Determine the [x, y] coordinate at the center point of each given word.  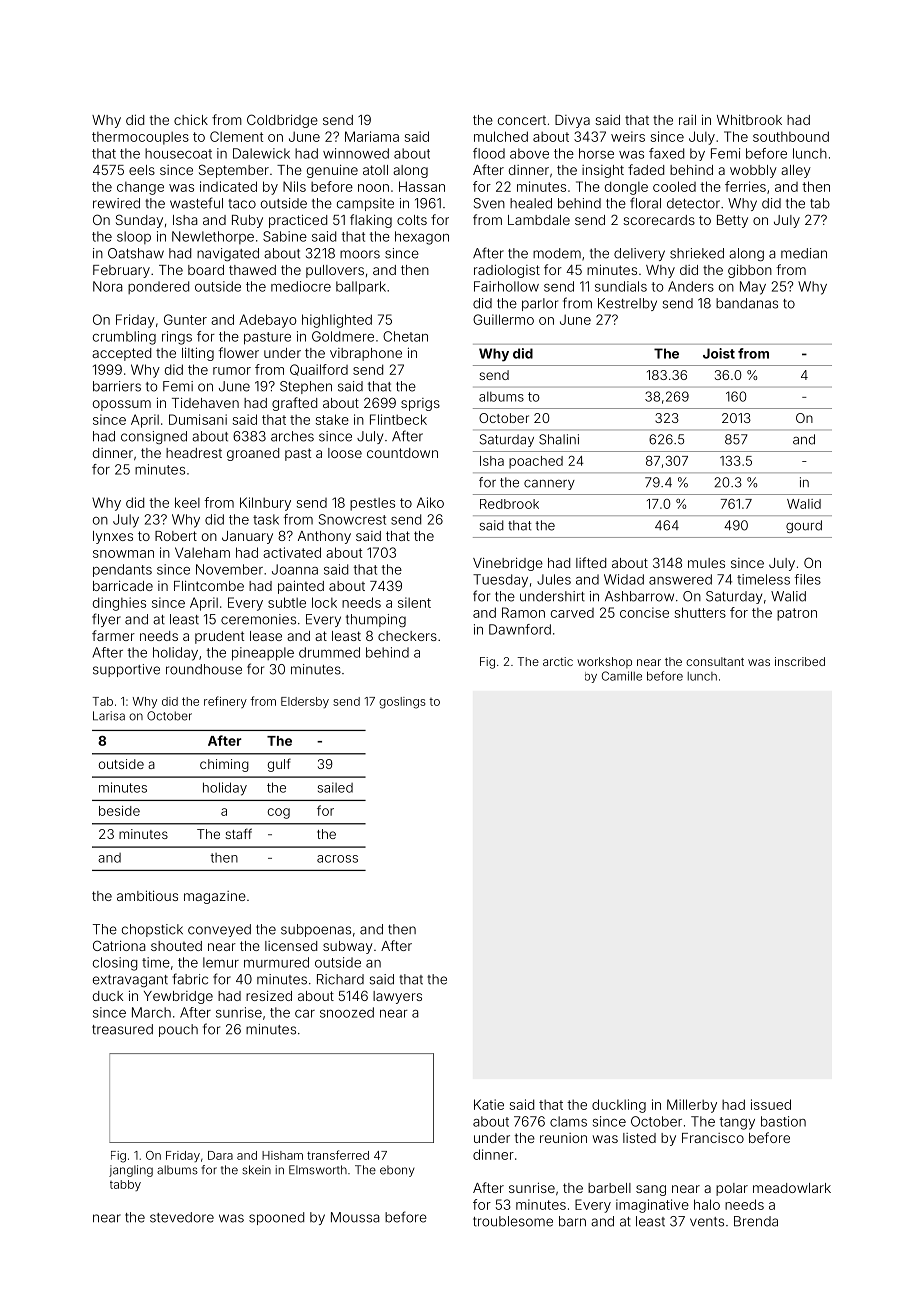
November [229, 569]
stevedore [182, 1217]
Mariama [372, 136]
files [807, 579]
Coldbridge [282, 121]
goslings [402, 703]
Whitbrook [749, 119]
